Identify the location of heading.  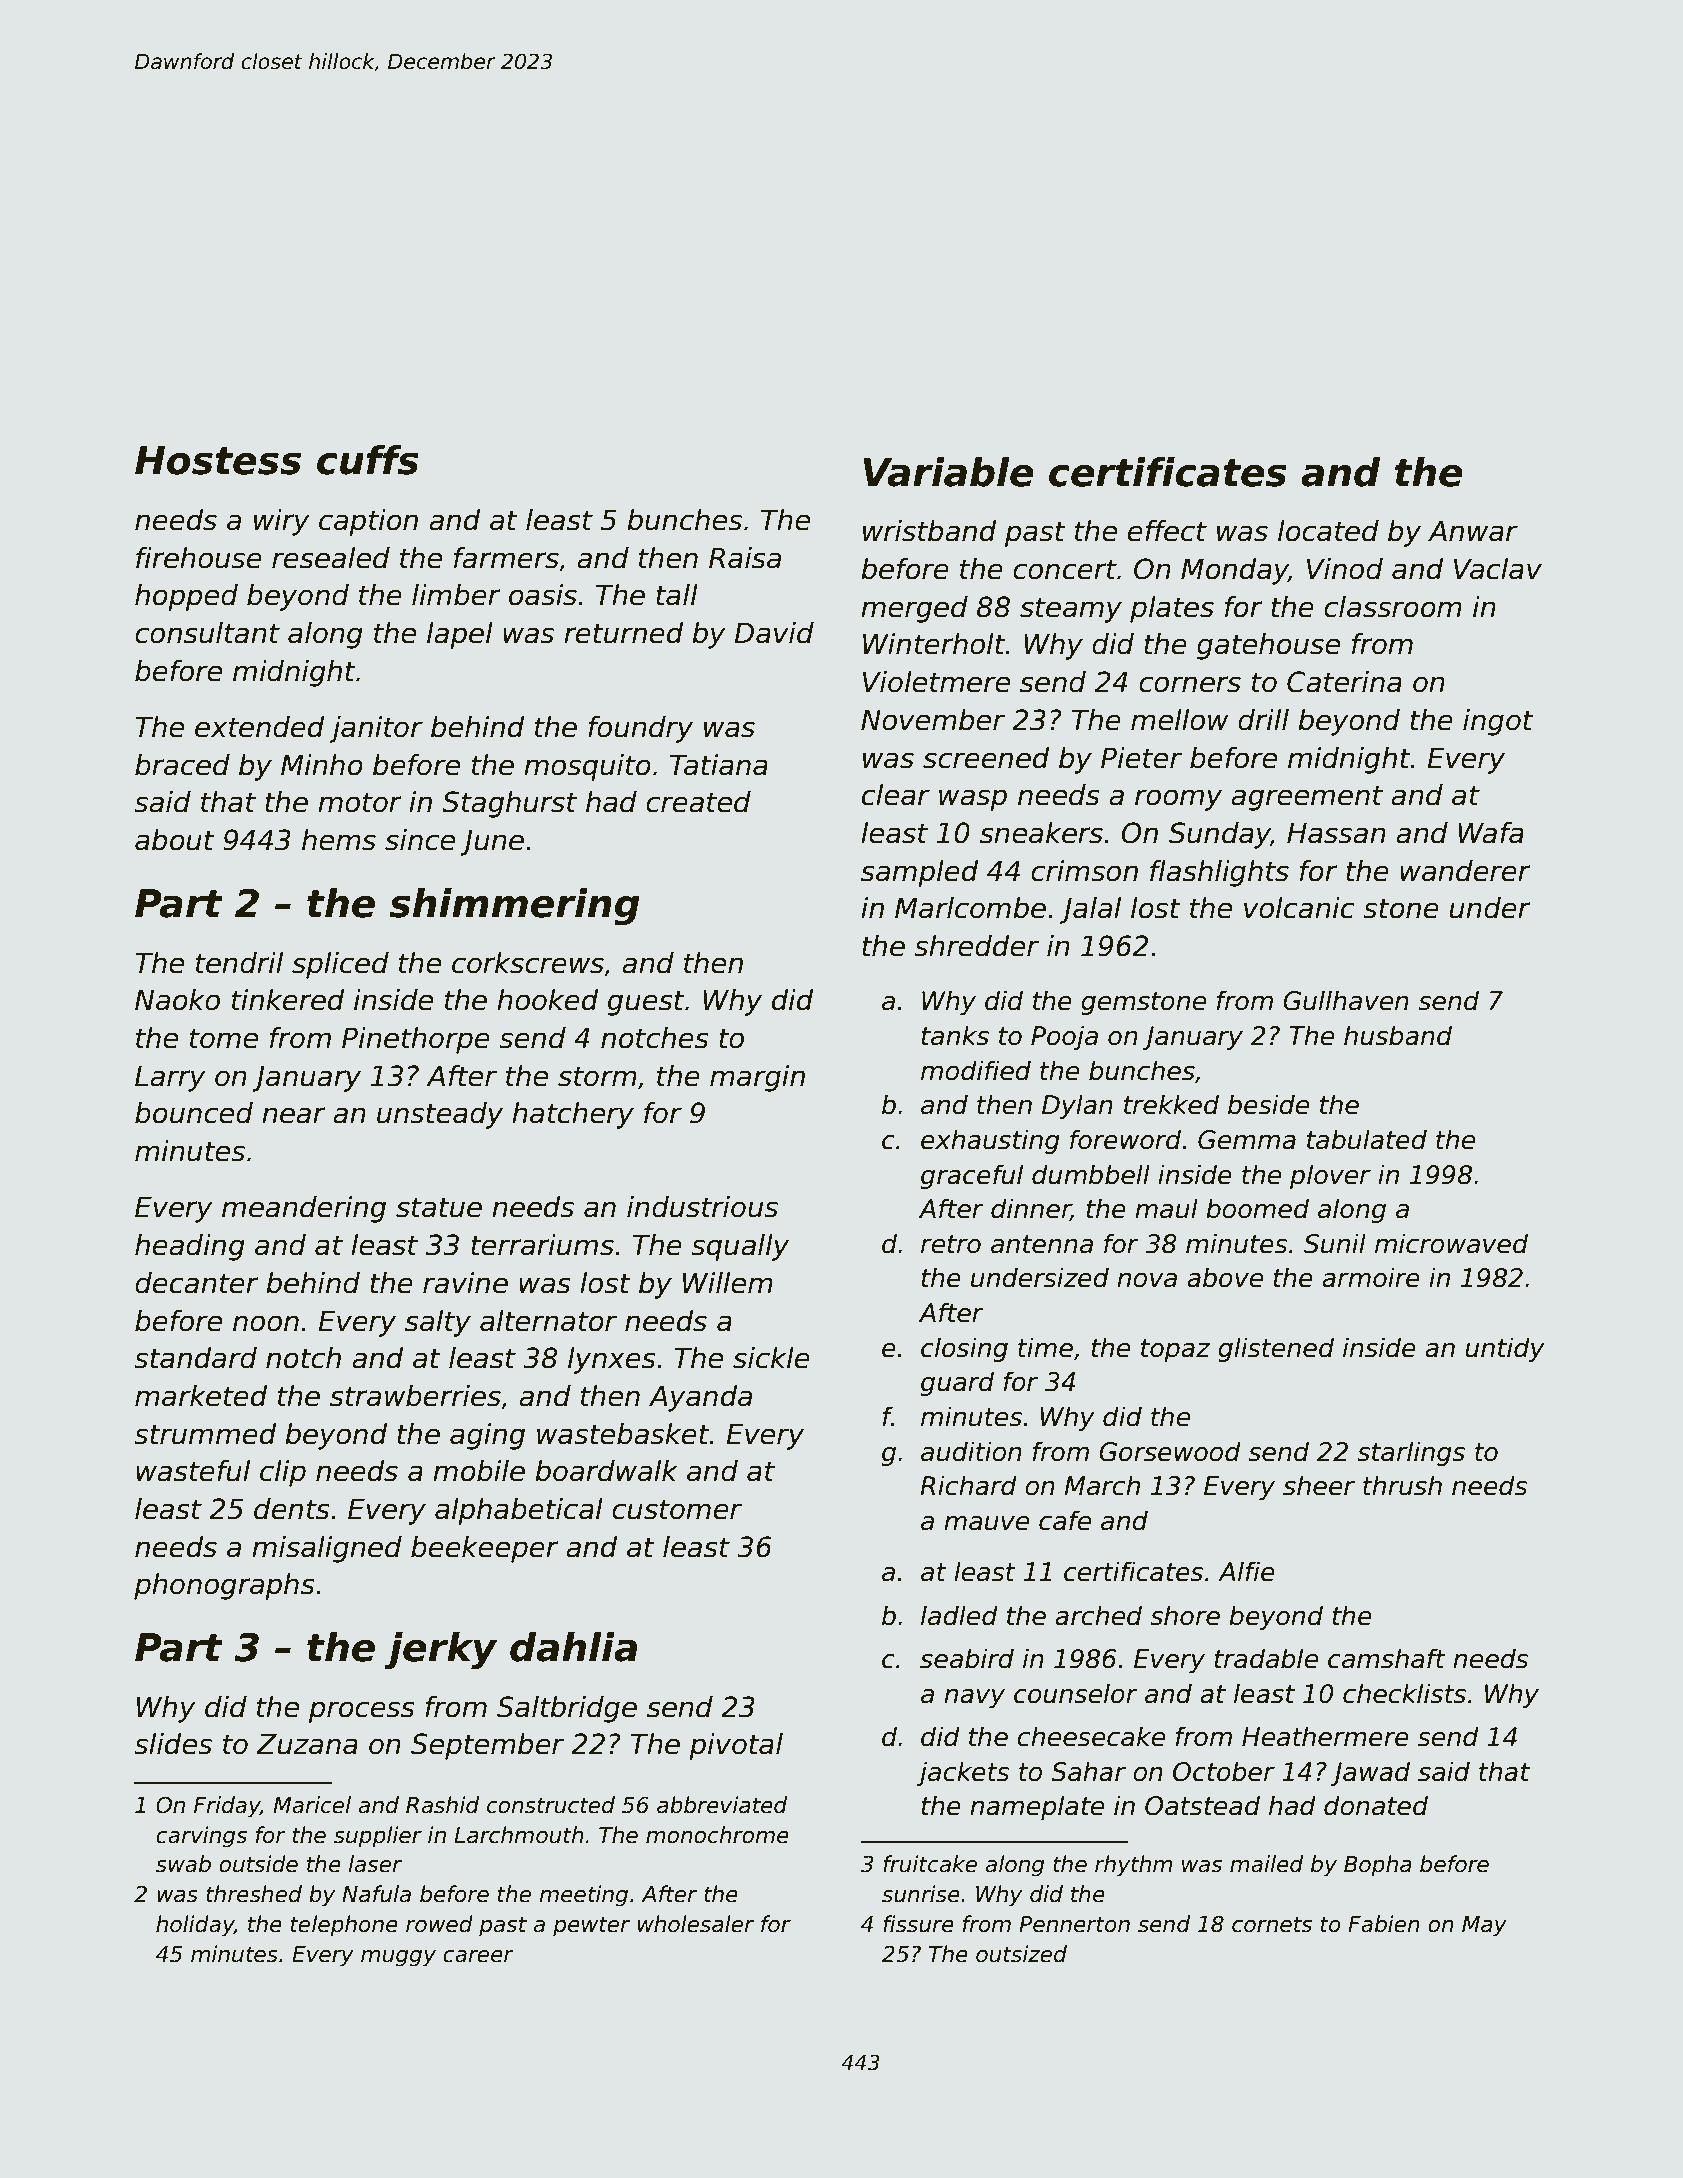
(190, 1247).
